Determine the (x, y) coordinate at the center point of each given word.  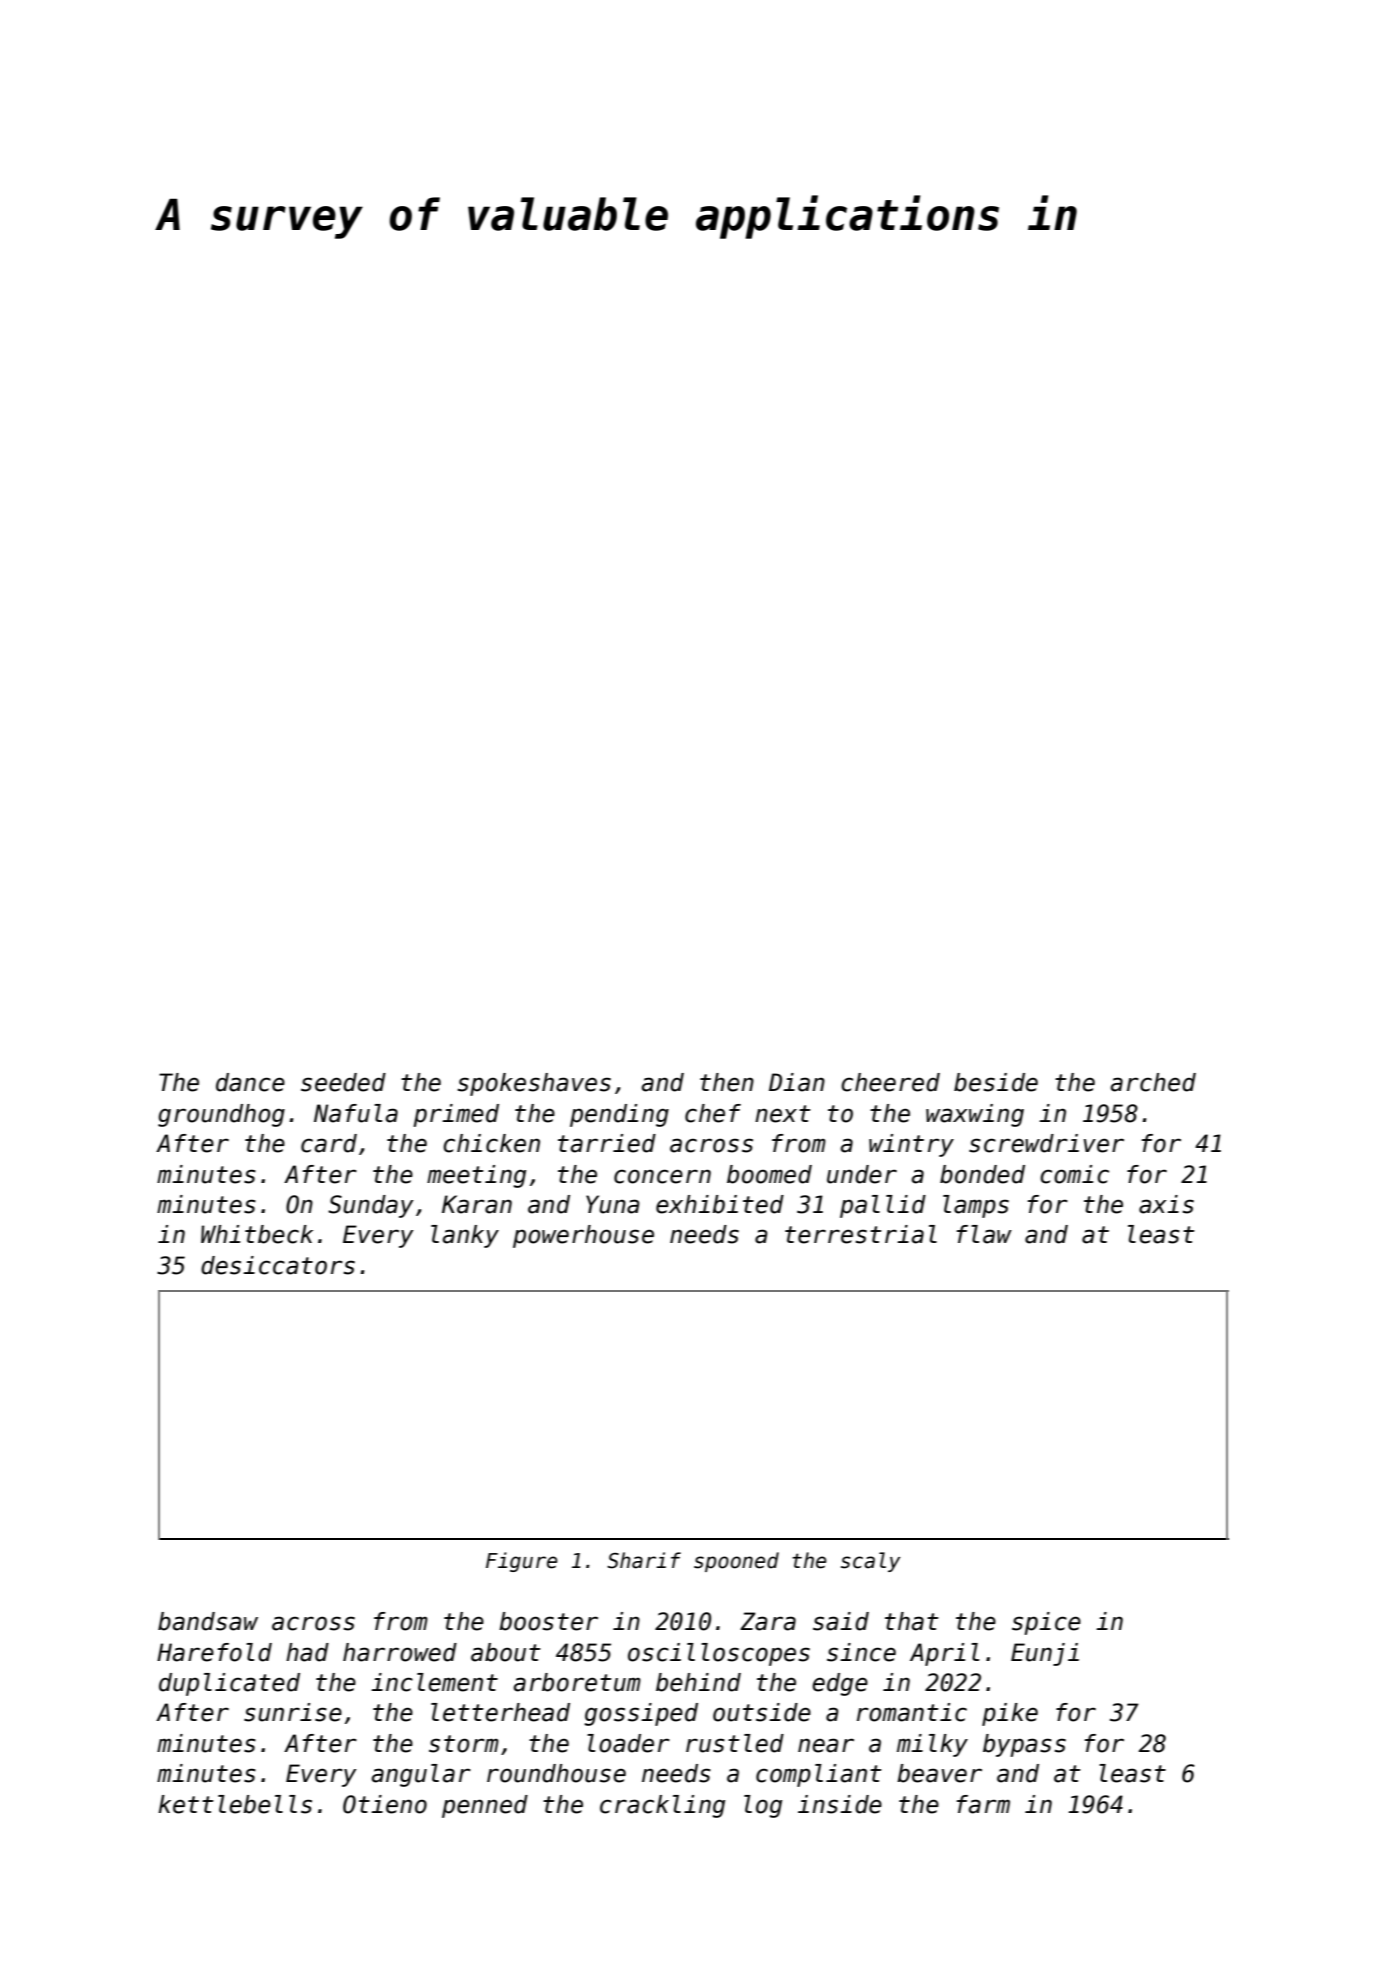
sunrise (293, 1712)
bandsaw (208, 1621)
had (307, 1652)
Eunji (1045, 1654)
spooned (736, 1562)
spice (1046, 1623)
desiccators (278, 1265)
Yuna (613, 1204)
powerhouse (583, 1236)
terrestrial (861, 1234)
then (727, 1082)
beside (996, 1082)
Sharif (644, 1560)
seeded (343, 1082)
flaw (984, 1234)
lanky (465, 1236)
